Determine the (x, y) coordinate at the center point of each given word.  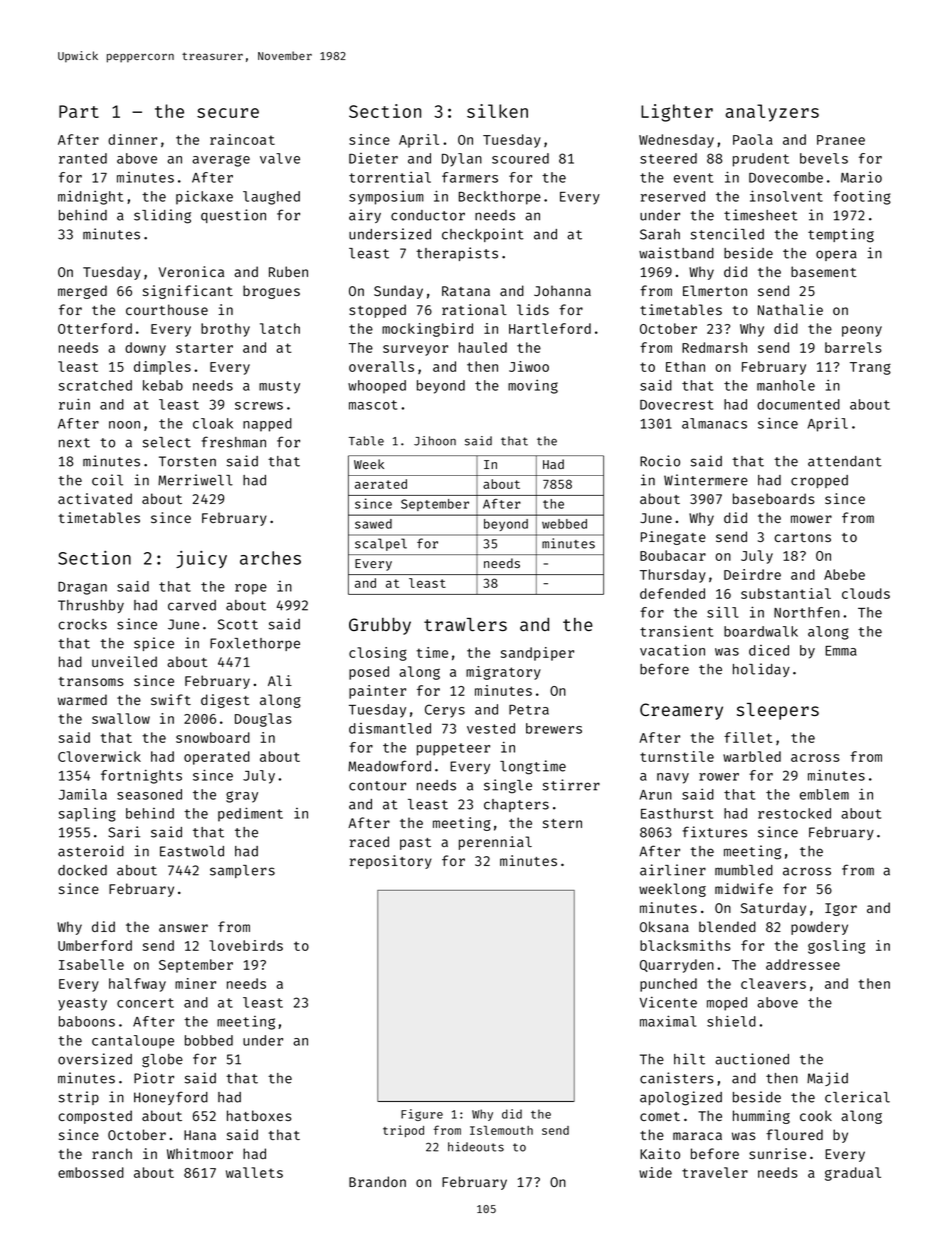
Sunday (398, 292)
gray (242, 797)
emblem (824, 794)
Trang (870, 368)
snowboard (213, 737)
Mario (861, 177)
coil (107, 480)
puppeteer (453, 749)
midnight (90, 198)
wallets (254, 1172)
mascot (373, 405)
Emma (841, 651)
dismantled (390, 728)
